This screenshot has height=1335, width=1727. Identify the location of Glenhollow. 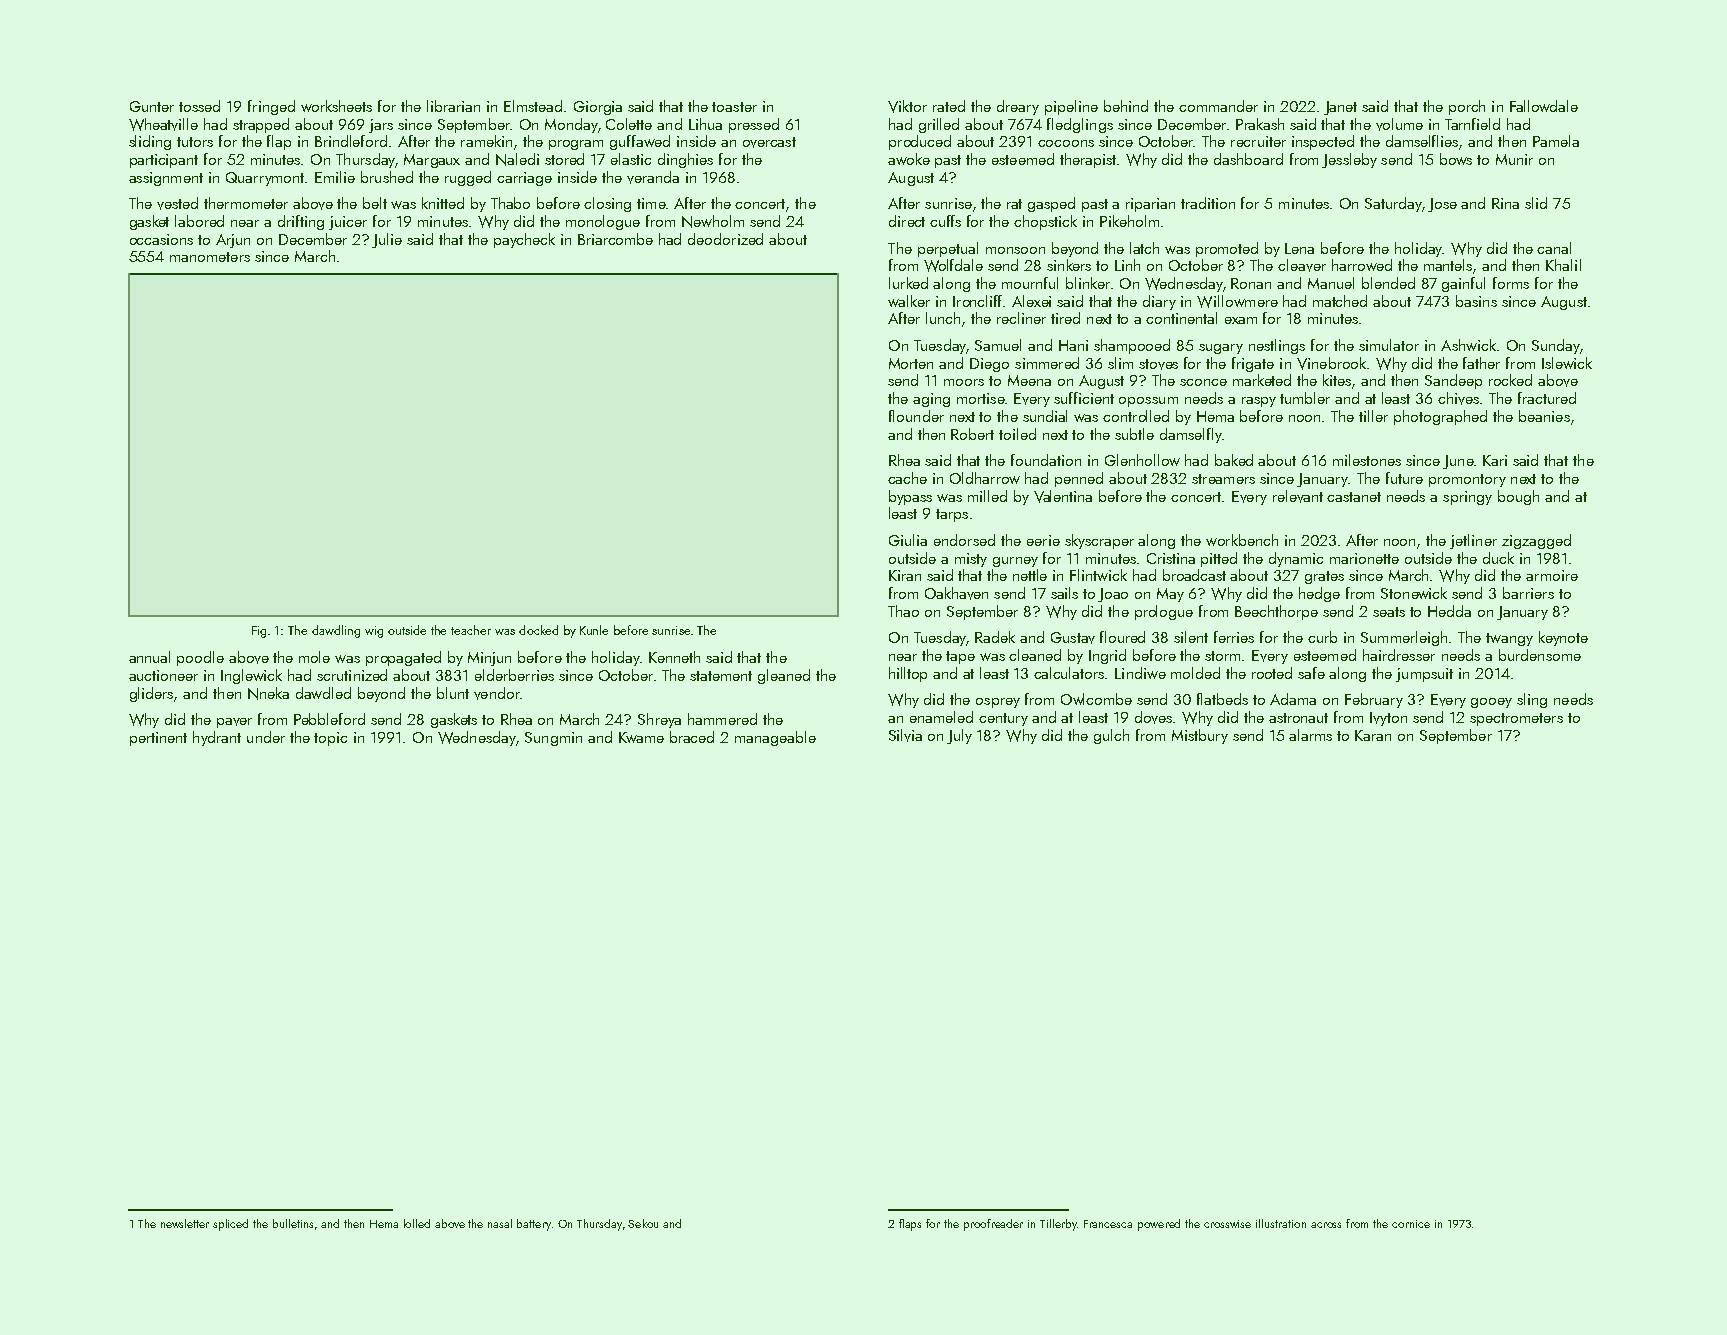
(1142, 460).
